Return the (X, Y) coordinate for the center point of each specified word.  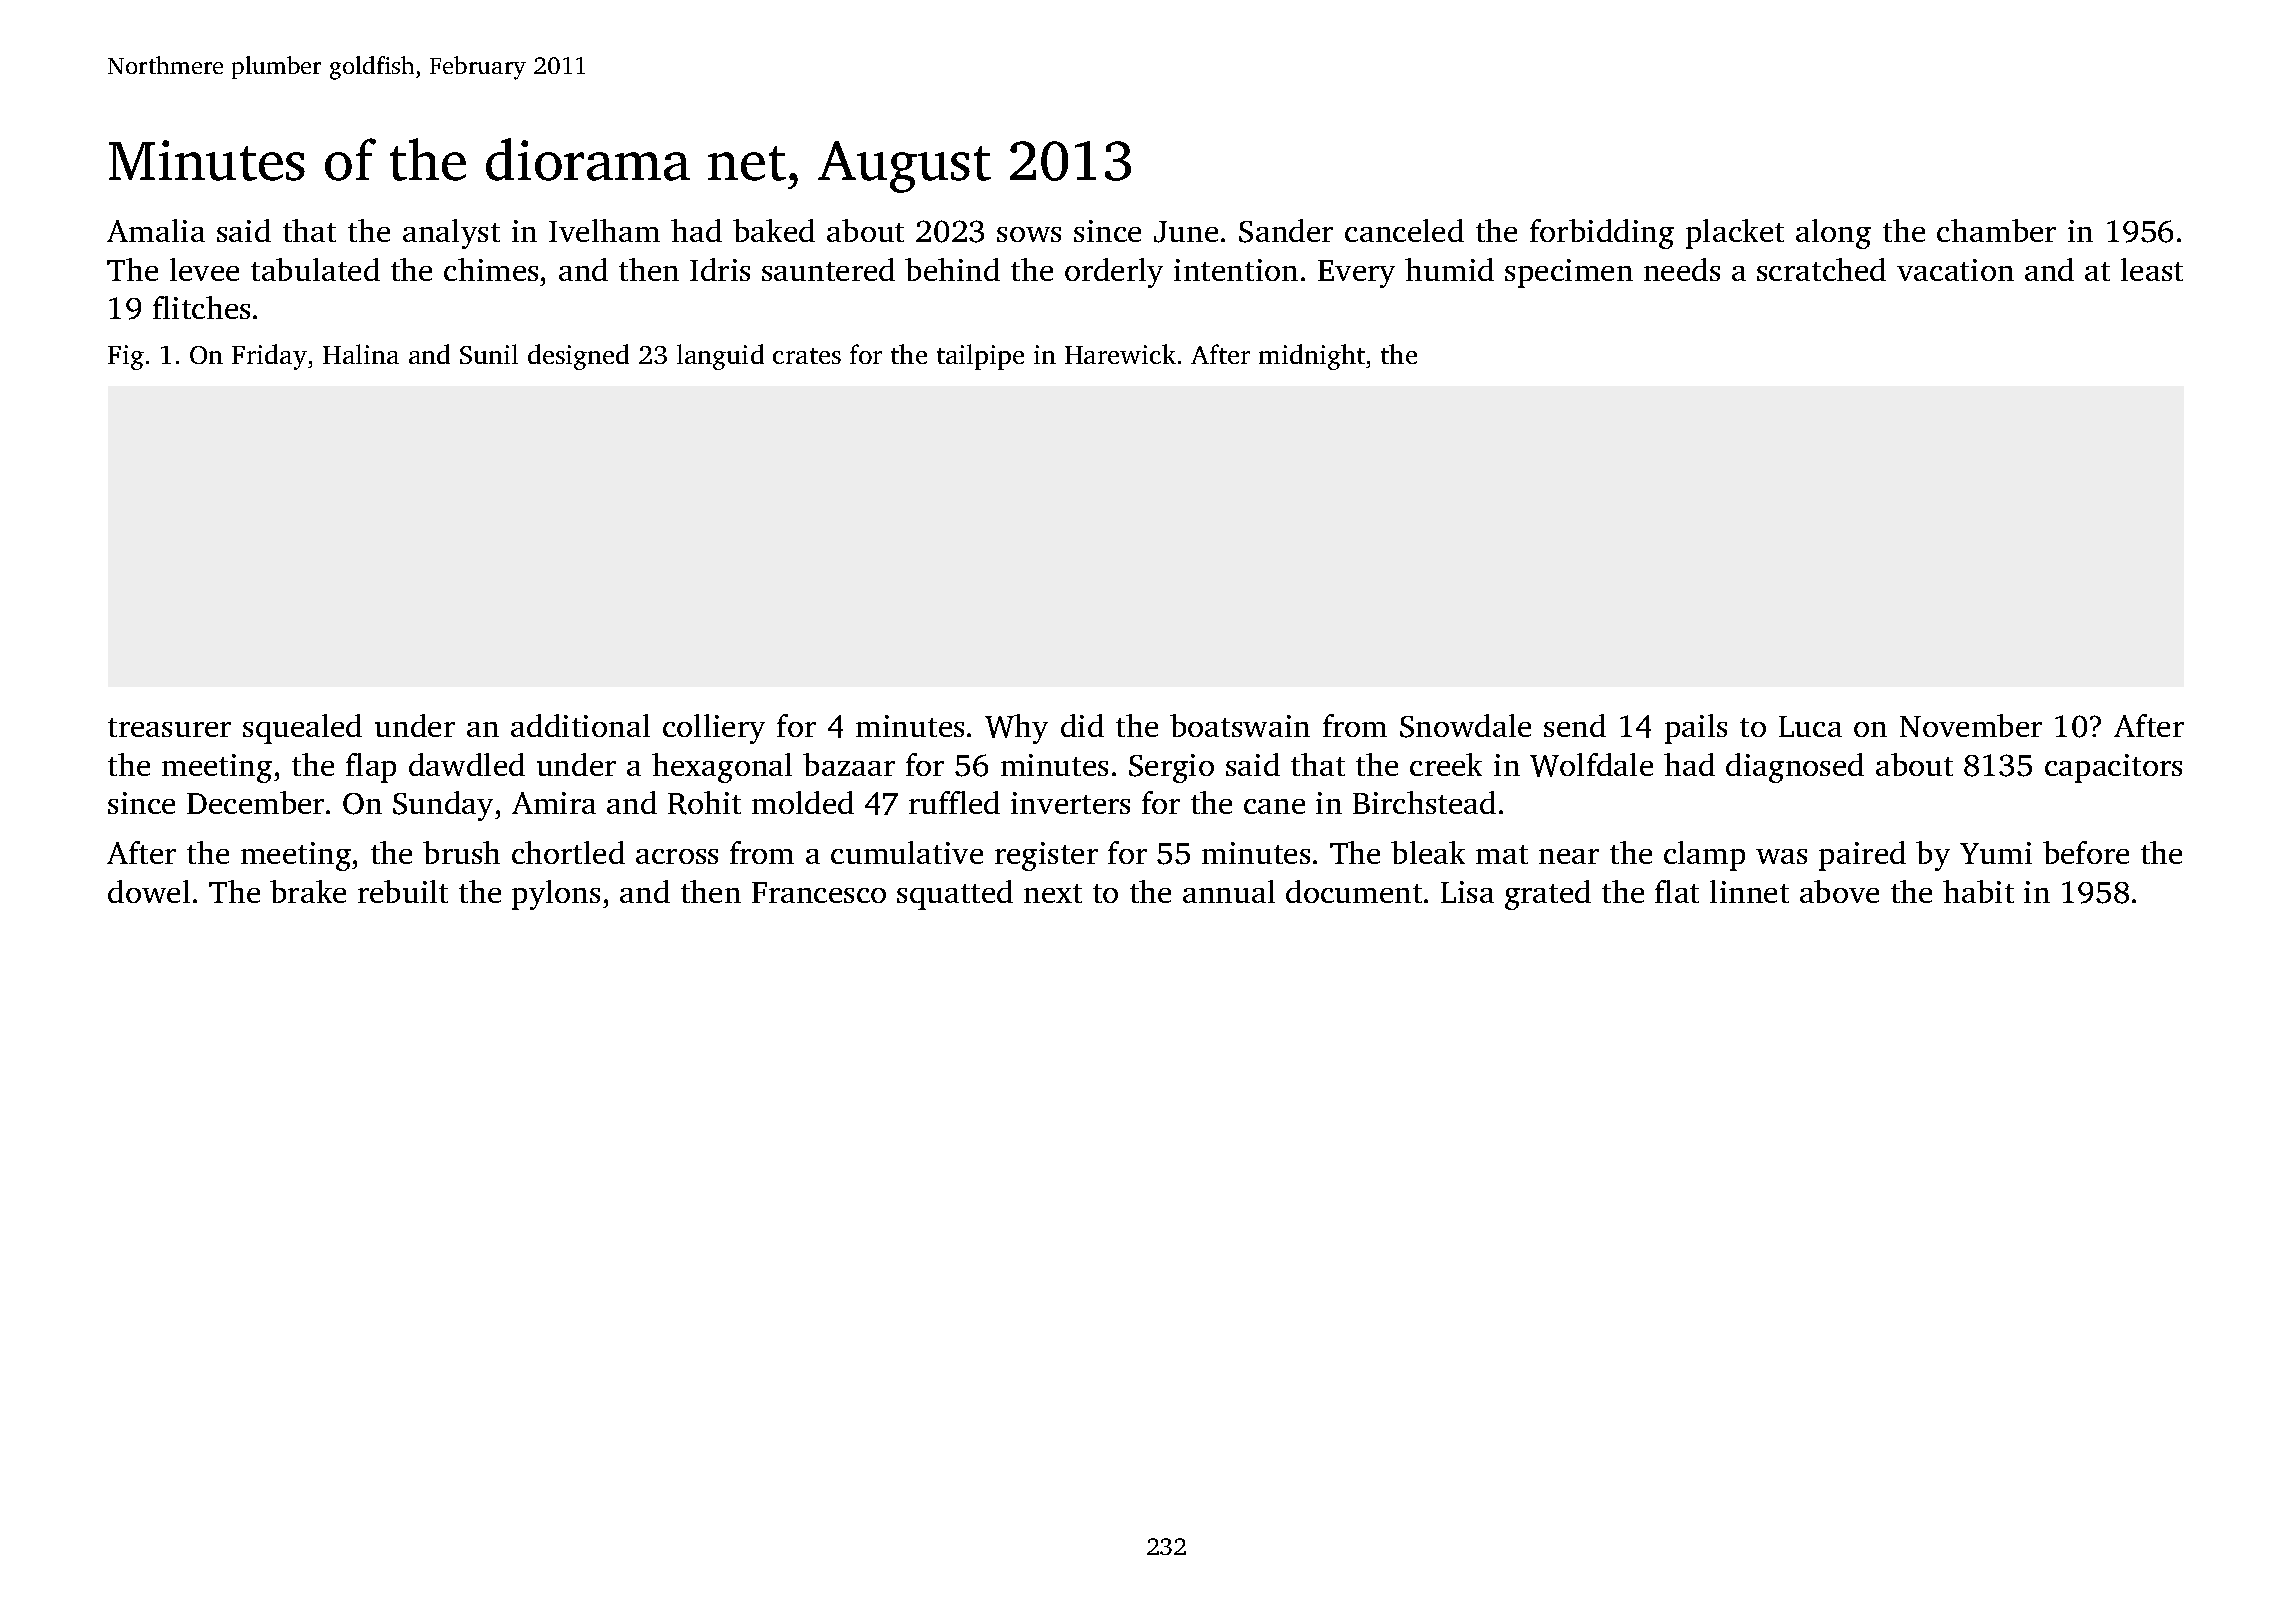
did (1082, 725)
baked (774, 230)
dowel (149, 891)
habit (1978, 891)
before (2086, 852)
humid (1449, 269)
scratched (1821, 269)
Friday (269, 357)
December (255, 802)
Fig (126, 357)
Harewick (1120, 354)
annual (1229, 891)
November (1971, 725)
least (2152, 269)
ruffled (954, 802)
